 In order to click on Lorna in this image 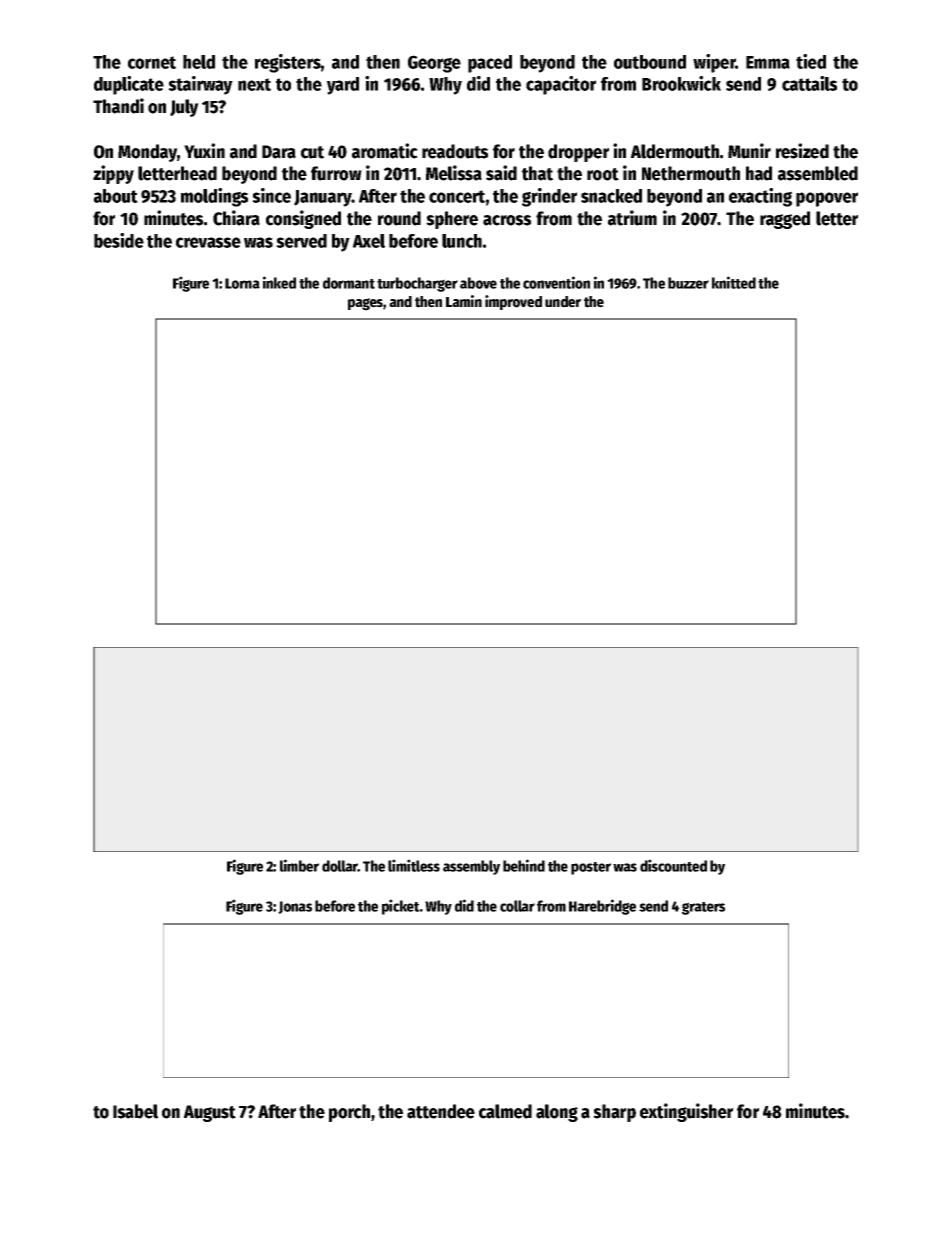, I will do `click(242, 283)`.
